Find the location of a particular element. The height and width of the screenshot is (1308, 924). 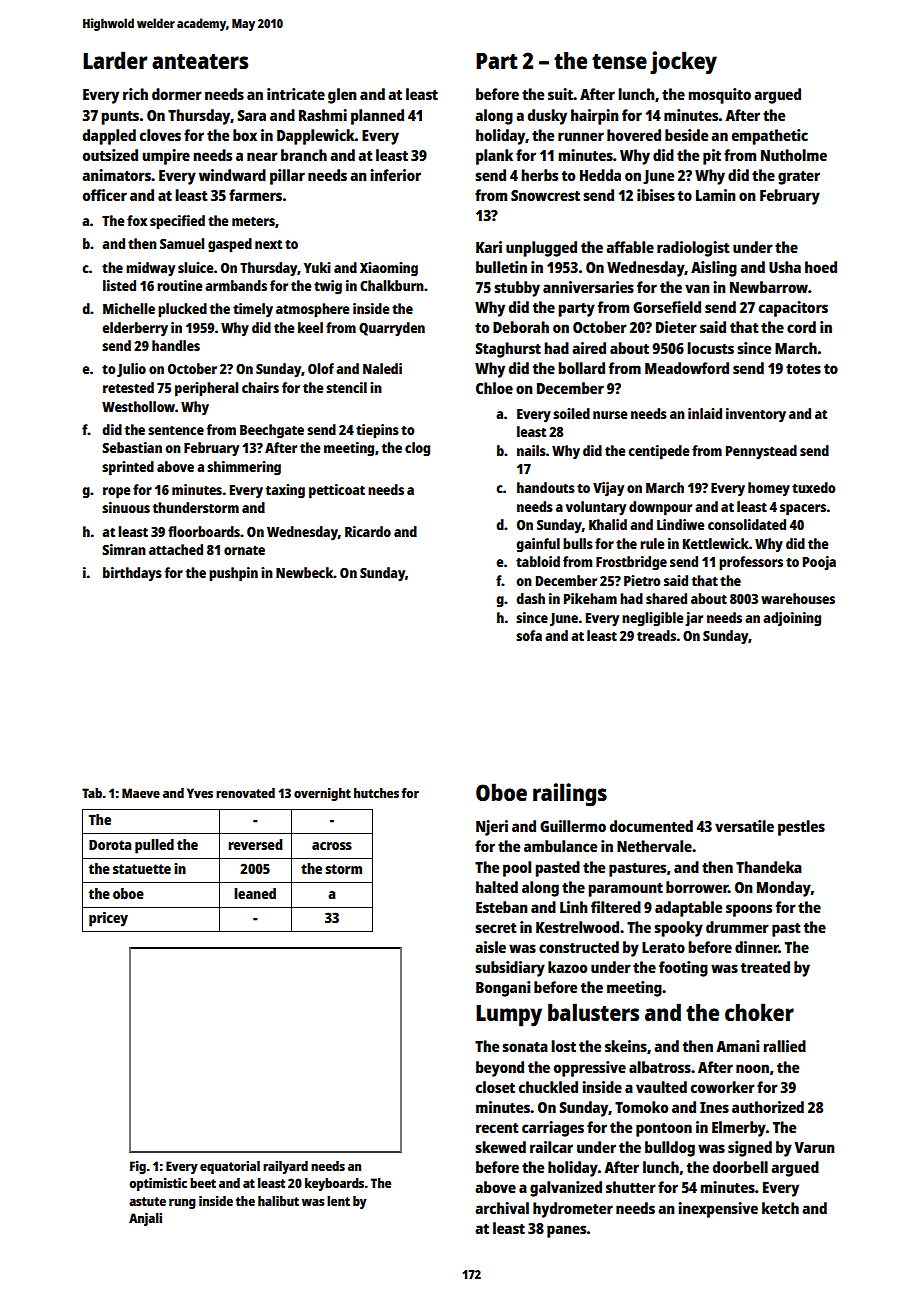

empathetic is located at coordinates (770, 137).
